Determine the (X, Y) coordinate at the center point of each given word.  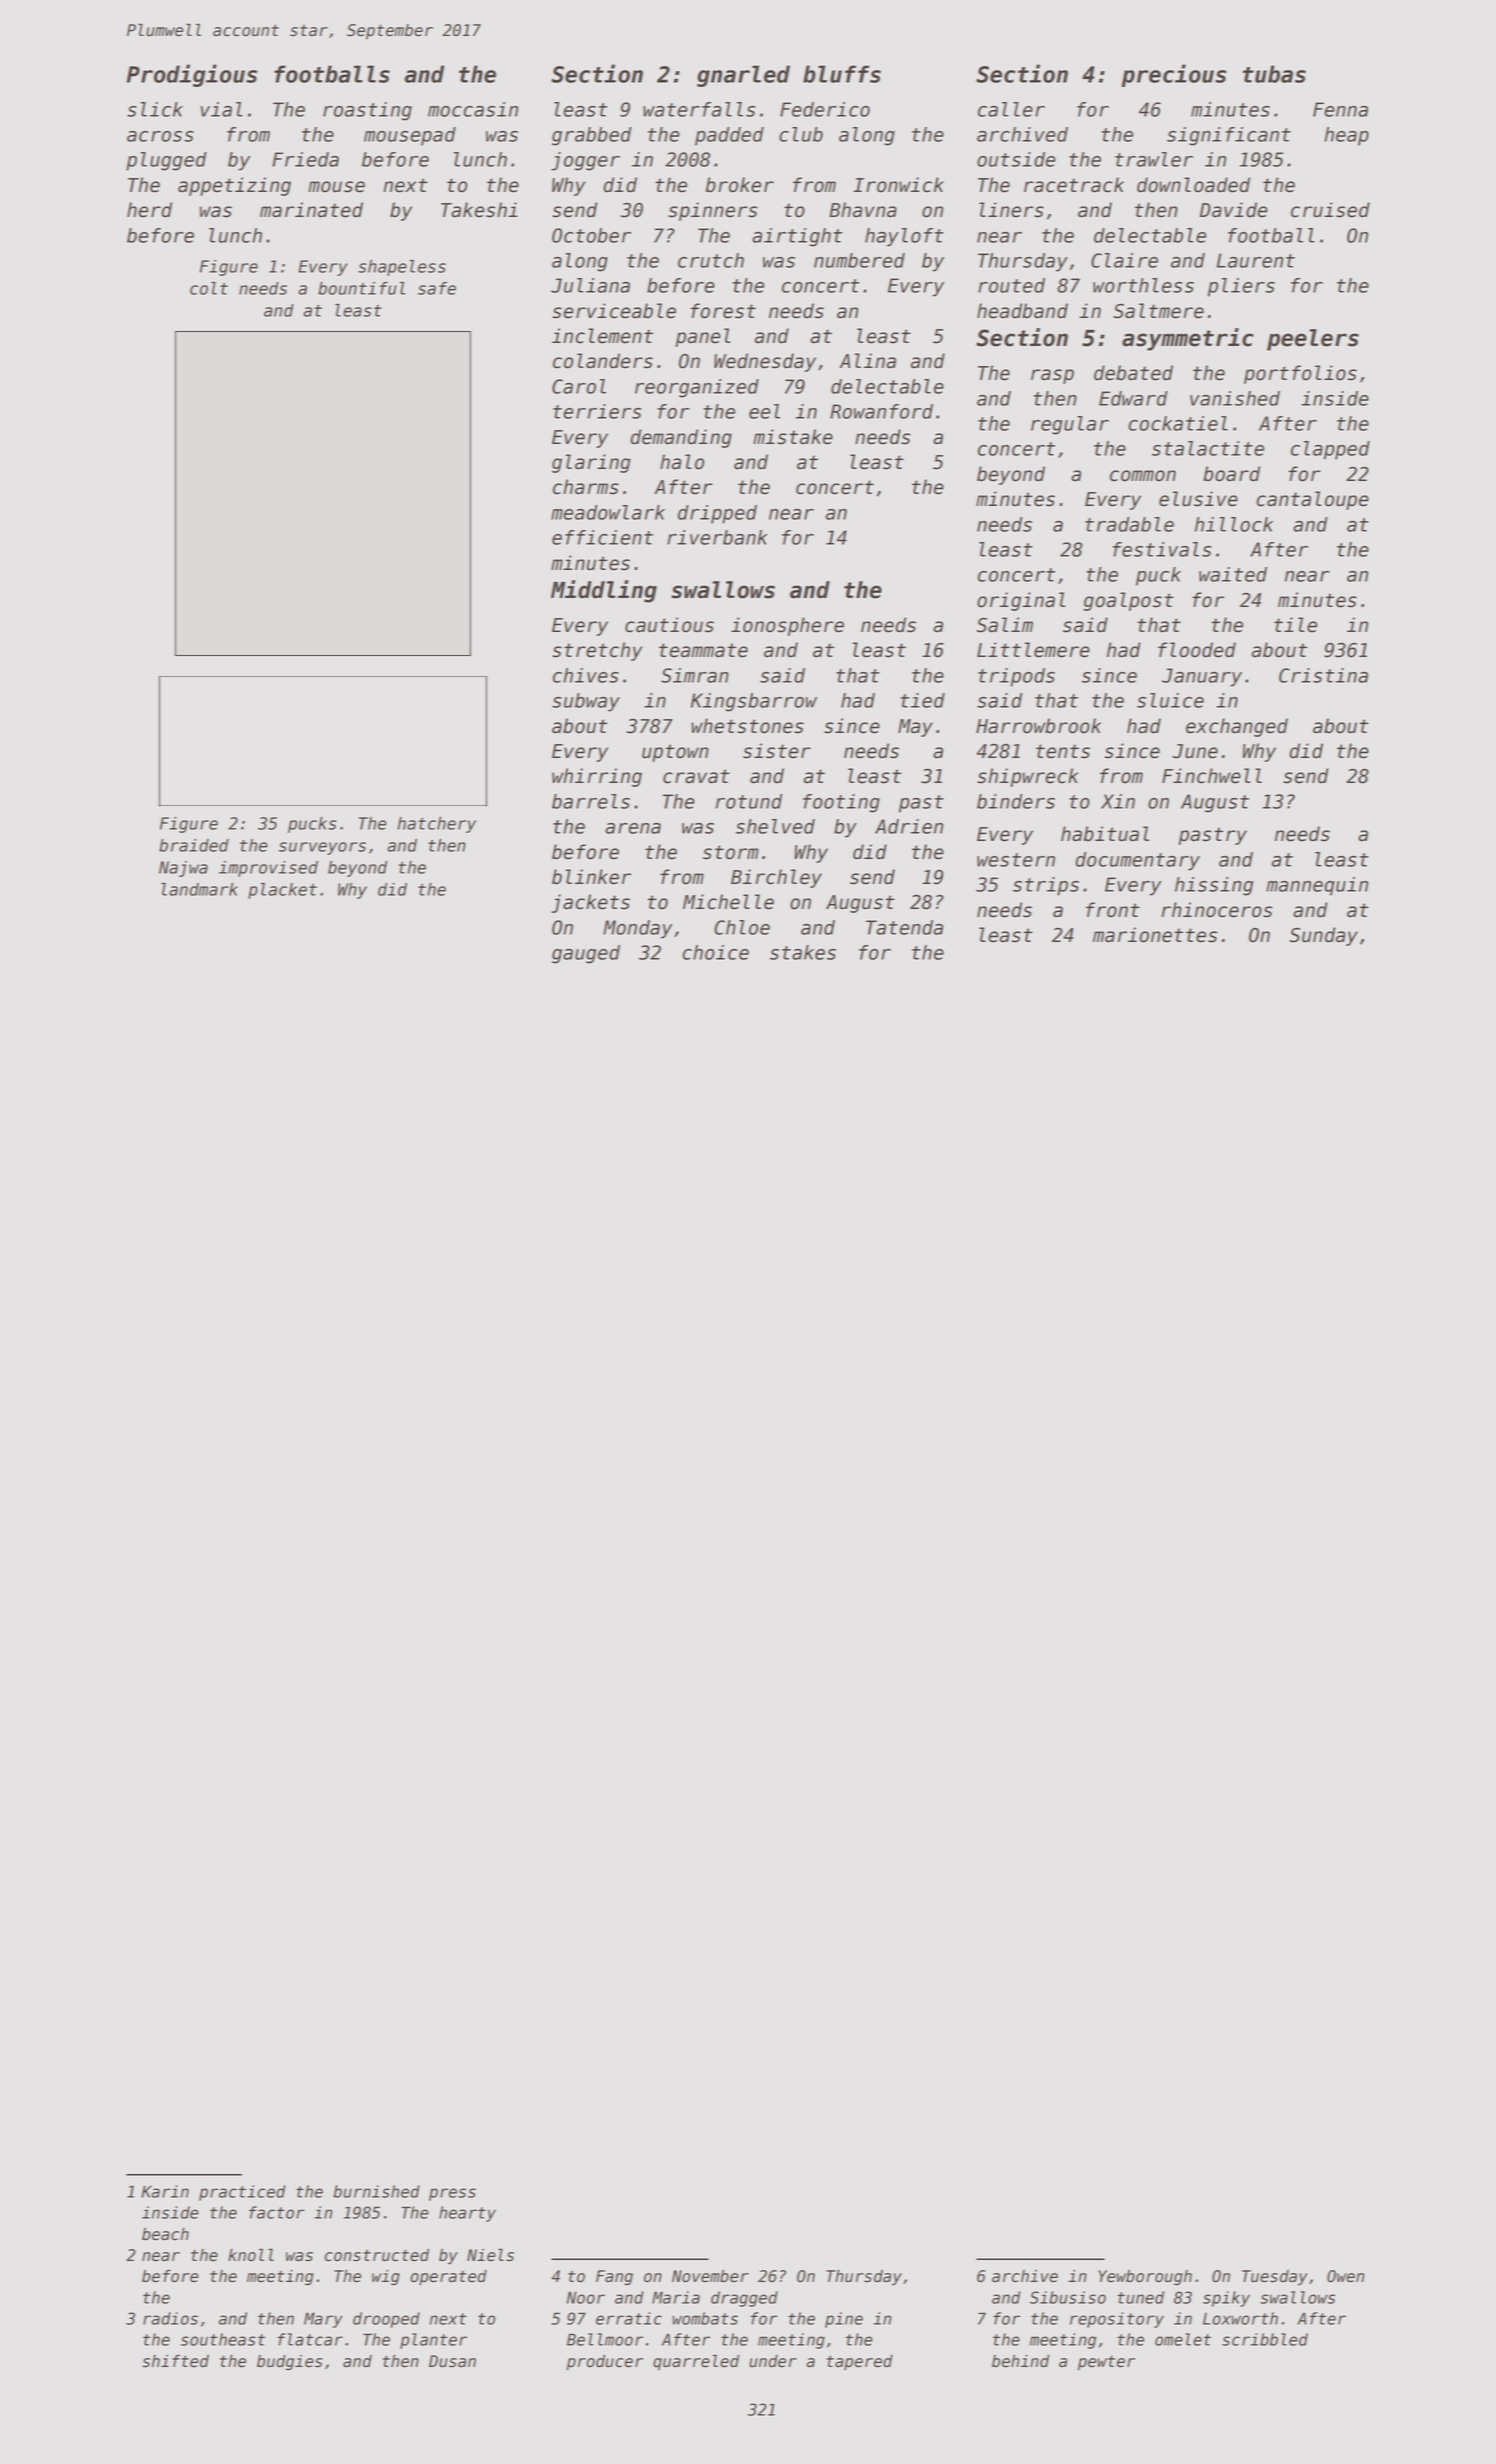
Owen (1345, 2276)
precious (1173, 75)
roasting (367, 111)
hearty (467, 2214)
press (452, 2194)
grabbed (592, 136)
